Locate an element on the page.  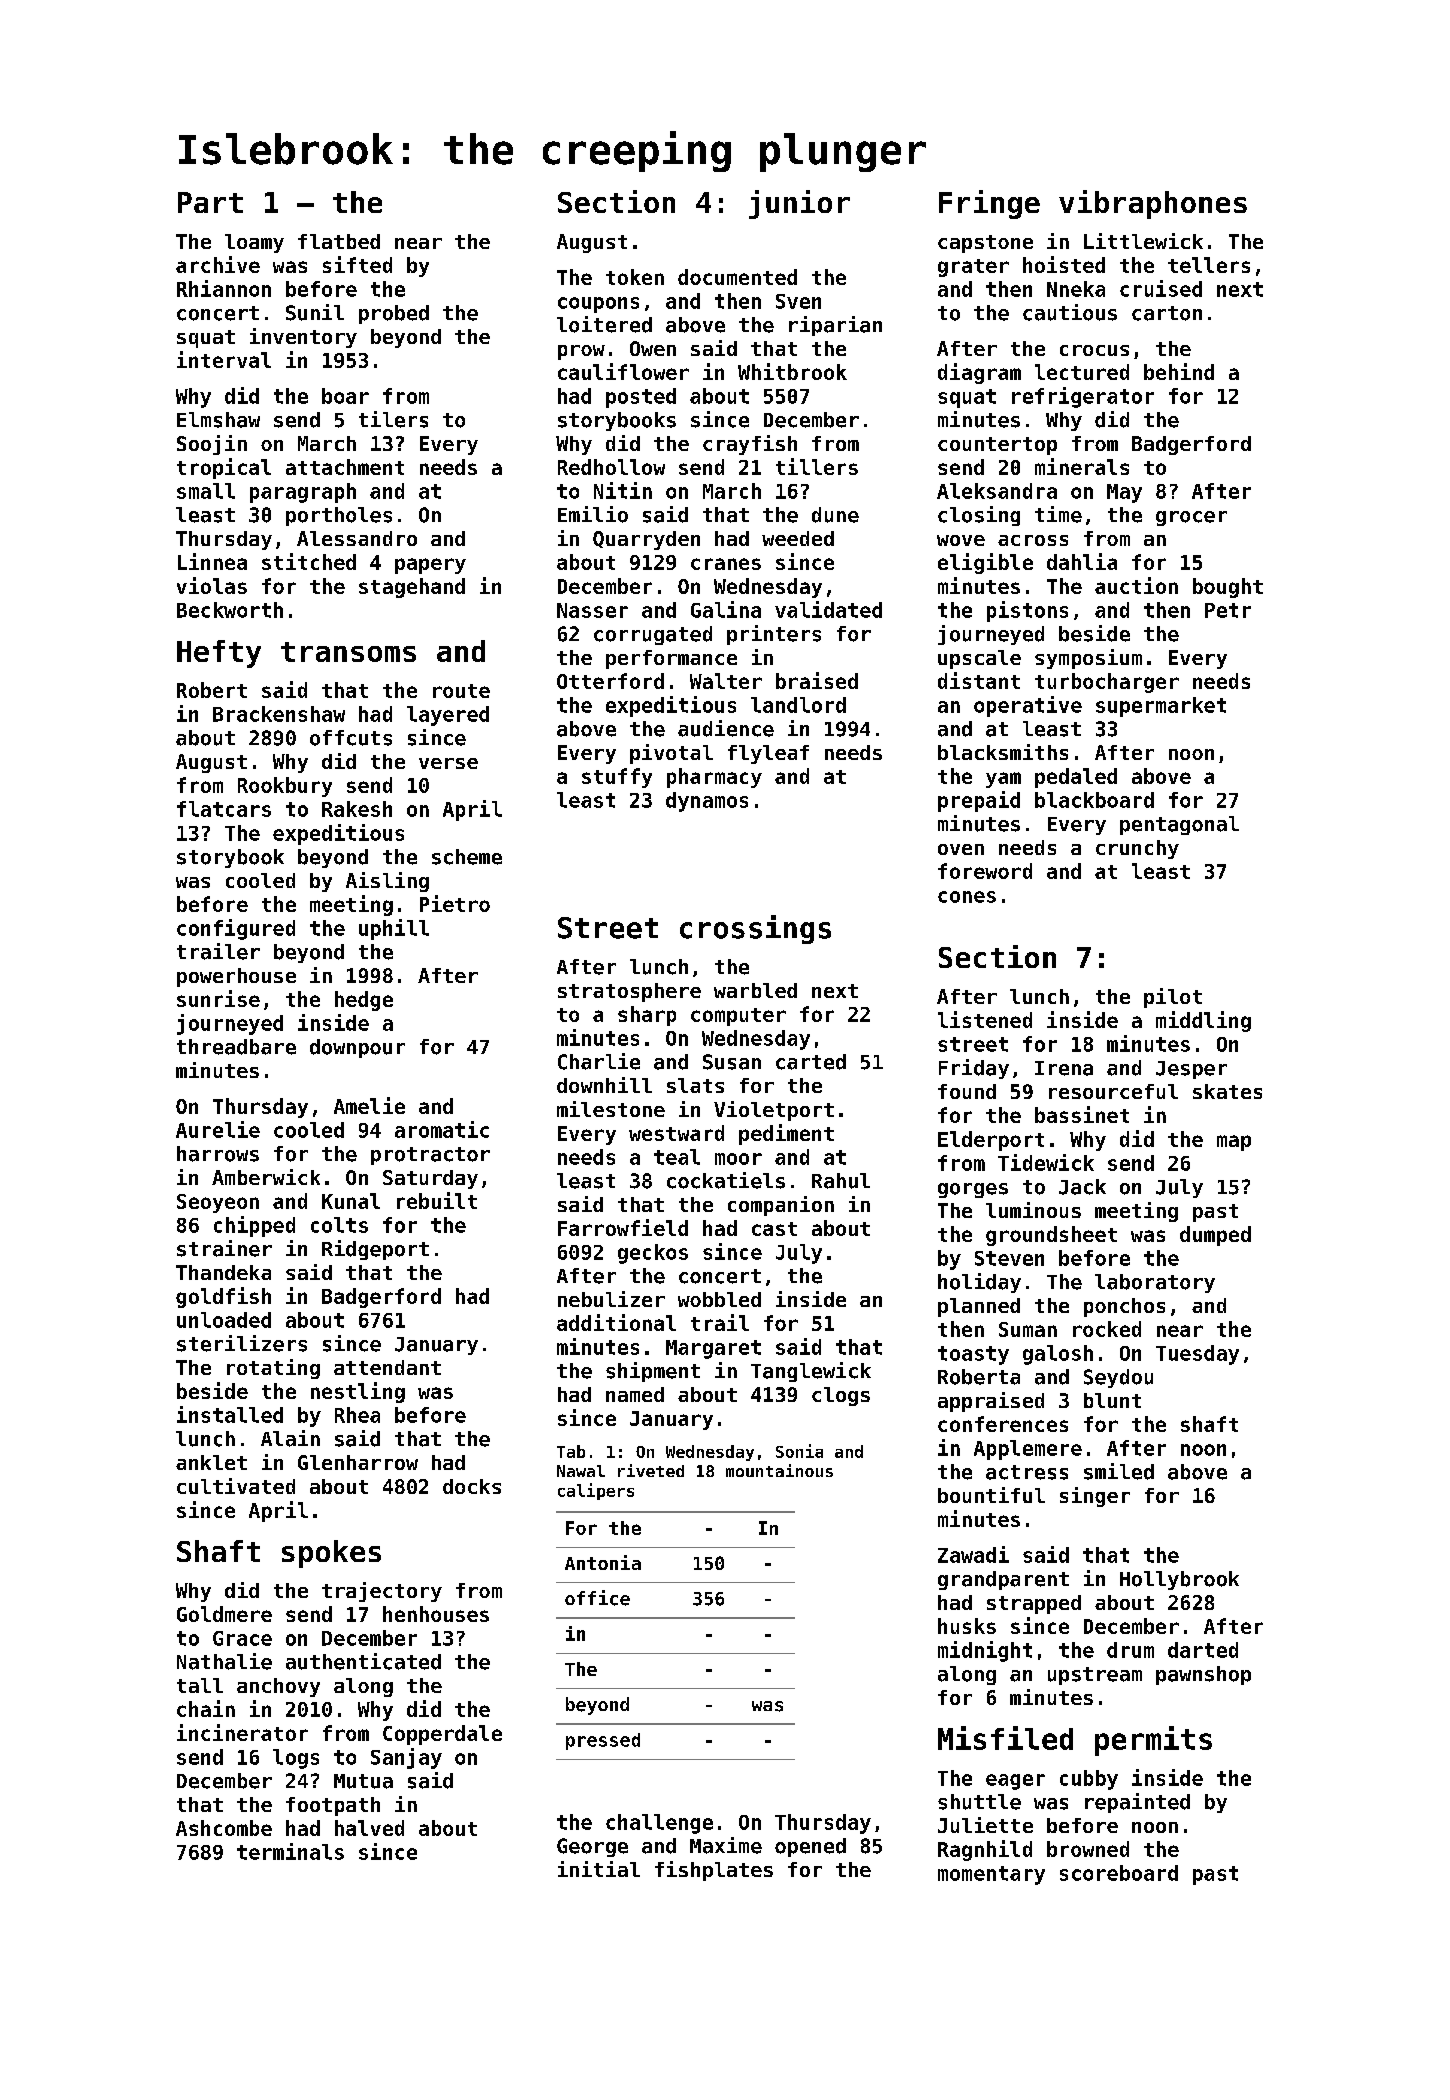
Glenharrow is located at coordinates (358, 1462).
